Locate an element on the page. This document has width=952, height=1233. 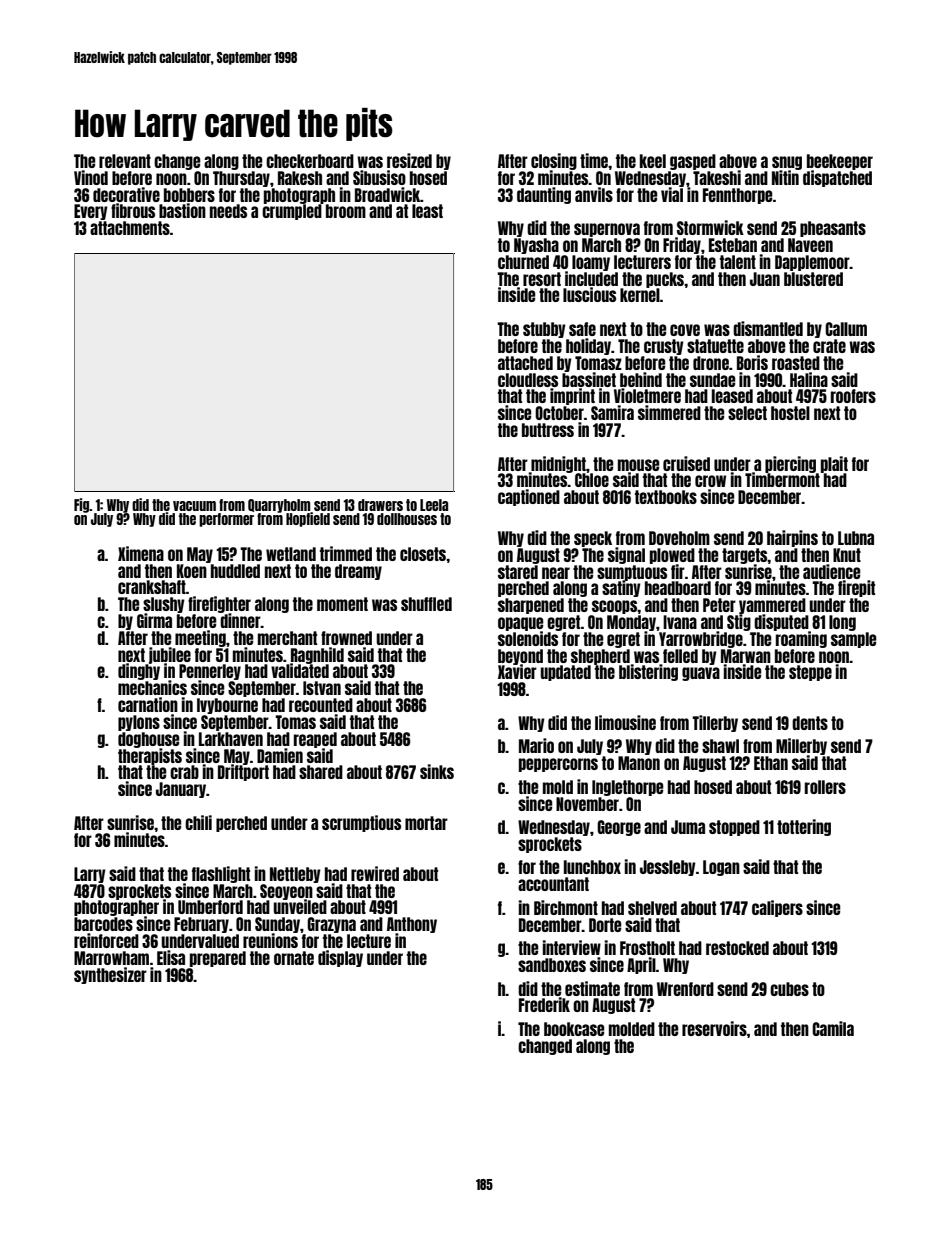
beekeeper is located at coordinates (840, 162).
